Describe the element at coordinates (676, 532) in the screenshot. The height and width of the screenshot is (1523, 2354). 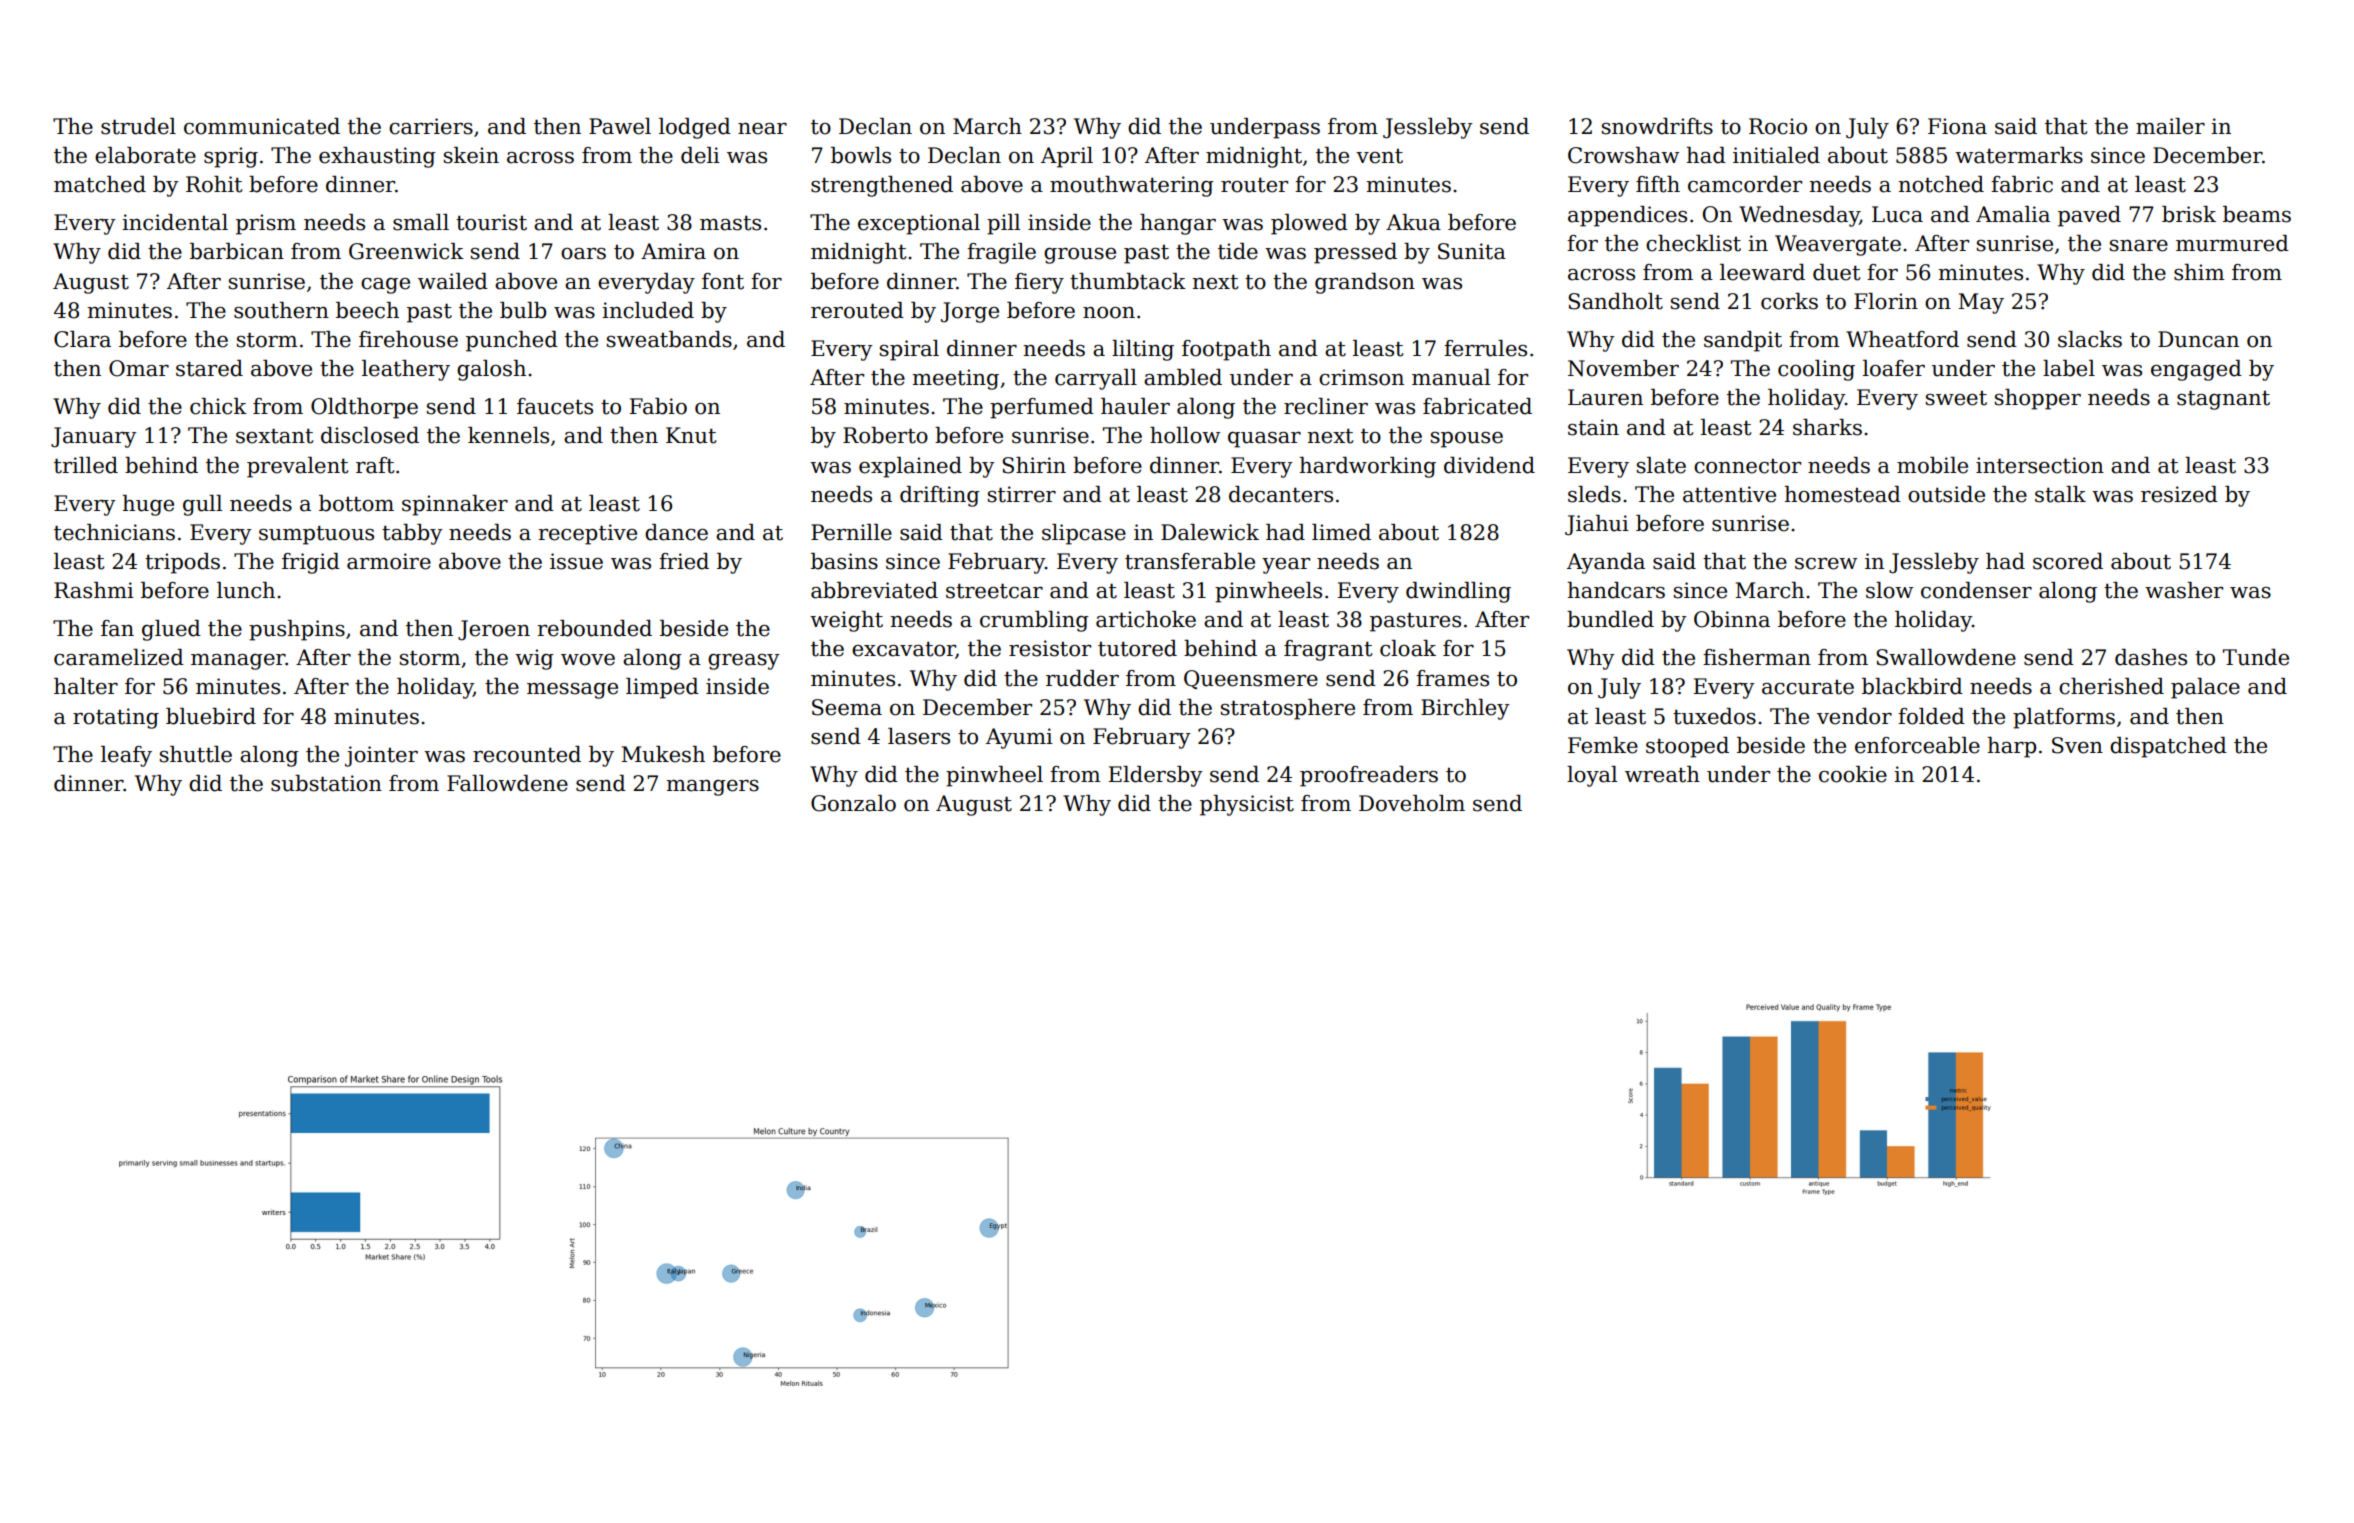
I see `dance` at that location.
